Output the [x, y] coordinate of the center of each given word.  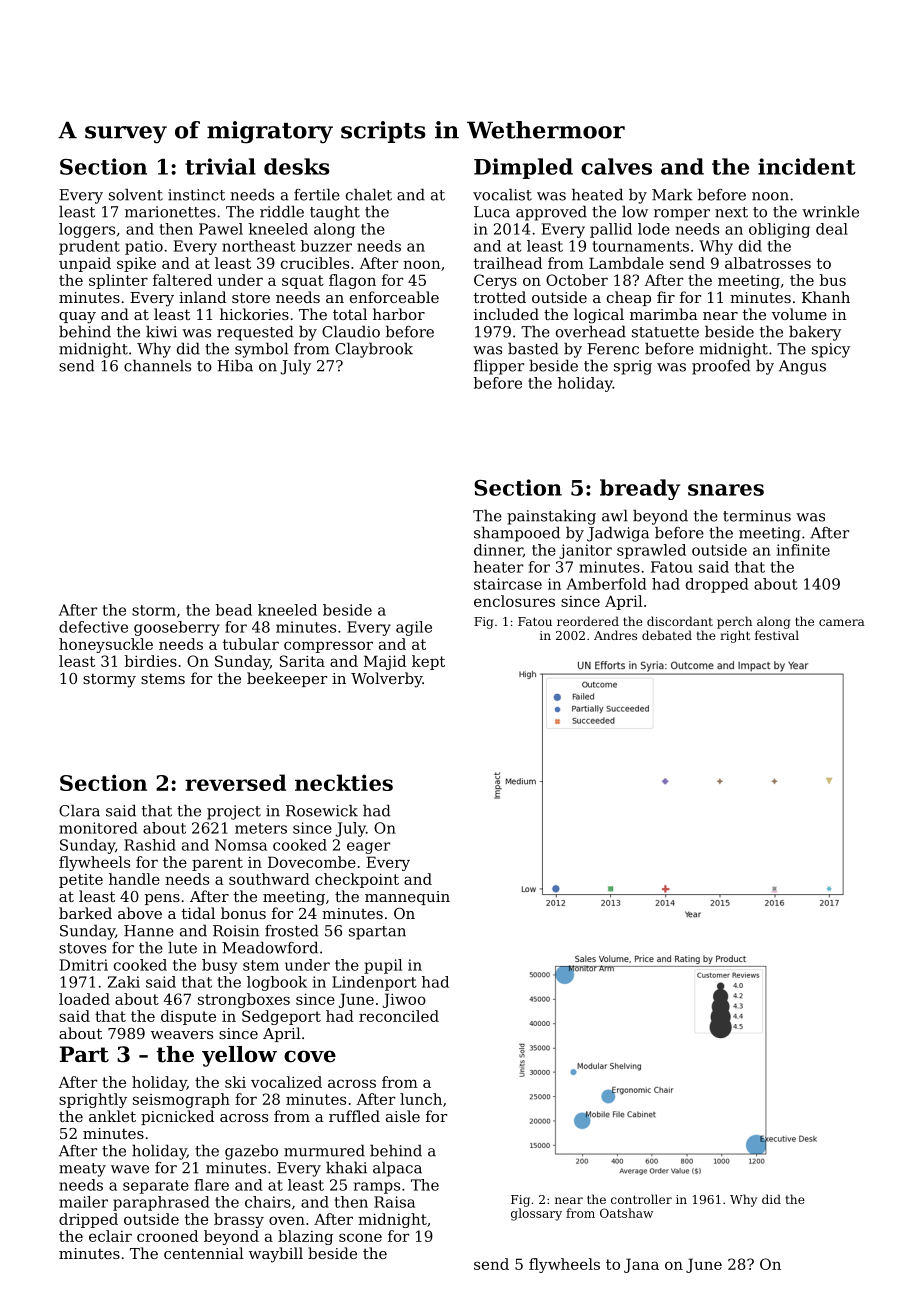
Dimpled [523, 168]
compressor [328, 647]
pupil [383, 966]
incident [807, 166]
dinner [498, 550]
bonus [243, 913]
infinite [803, 550]
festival [777, 635]
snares [726, 490]
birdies [151, 661]
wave [130, 1169]
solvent [136, 194]
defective [93, 627]
